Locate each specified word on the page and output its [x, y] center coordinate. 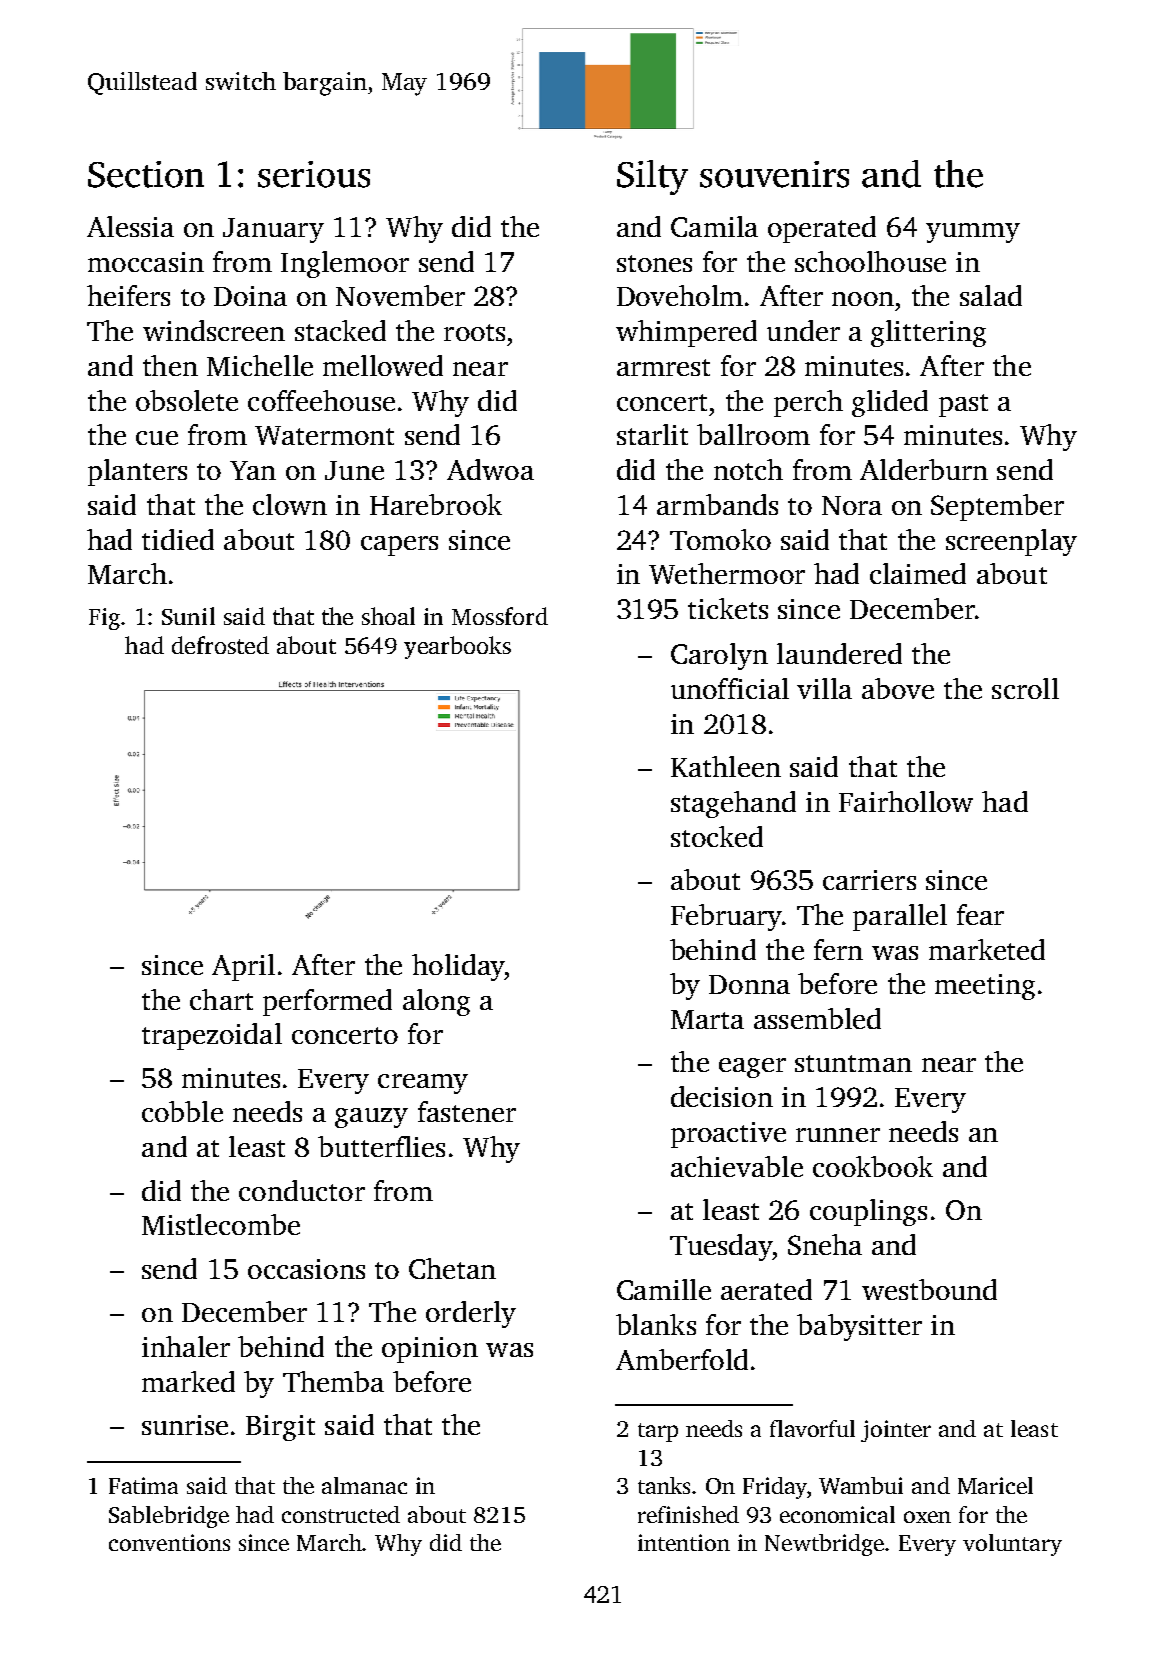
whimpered [686, 333]
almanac [364, 1485]
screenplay [1011, 542]
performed [327, 1002]
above [898, 688]
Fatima [143, 1485]
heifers [128, 295]
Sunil [188, 616]
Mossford [500, 616]
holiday [458, 967]
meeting [985, 987]
